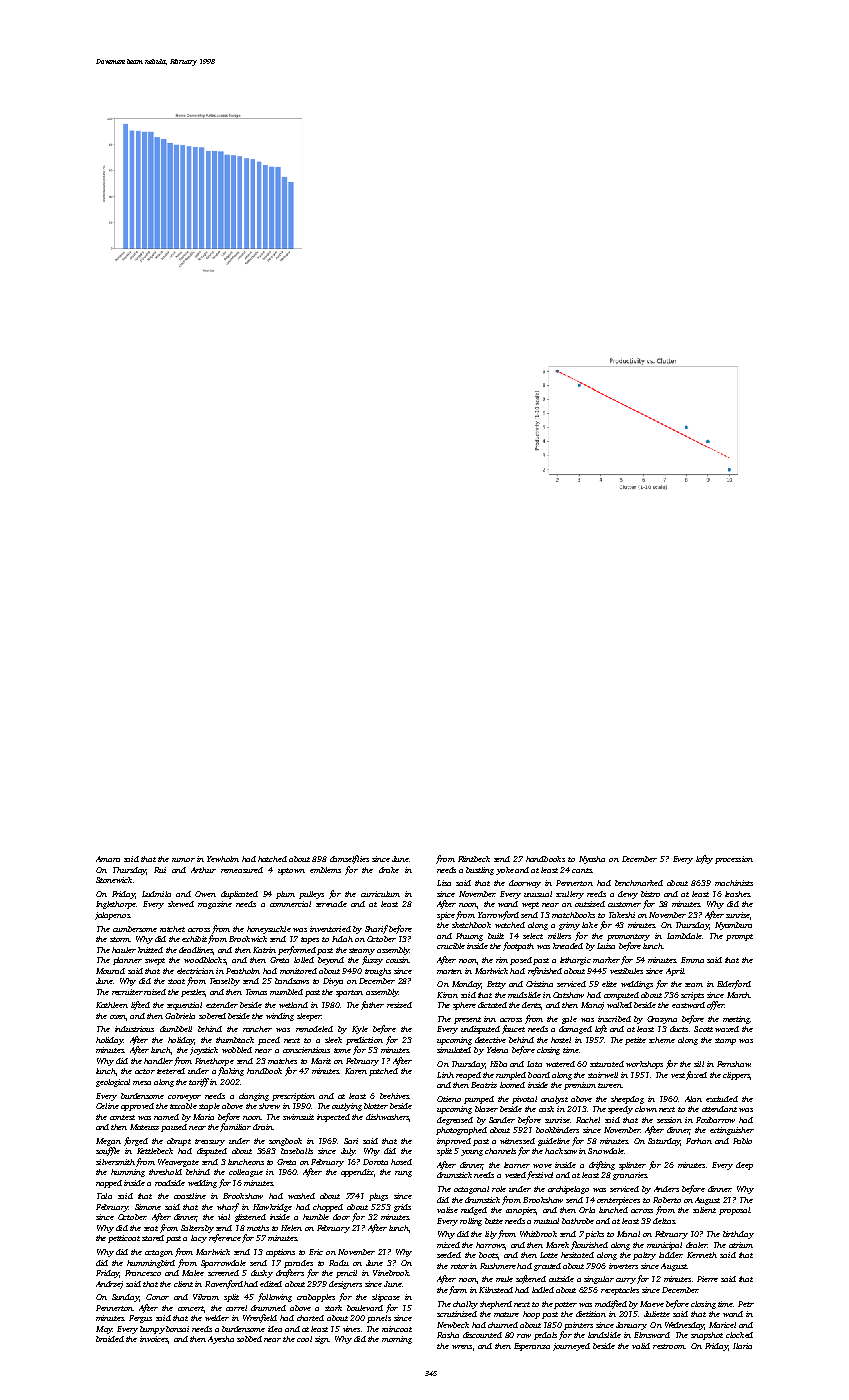 Image resolution: width=849 pixels, height=1400 pixels. Describe the element at coordinates (484, 1085) in the document. I see `Beatriz` at that location.
